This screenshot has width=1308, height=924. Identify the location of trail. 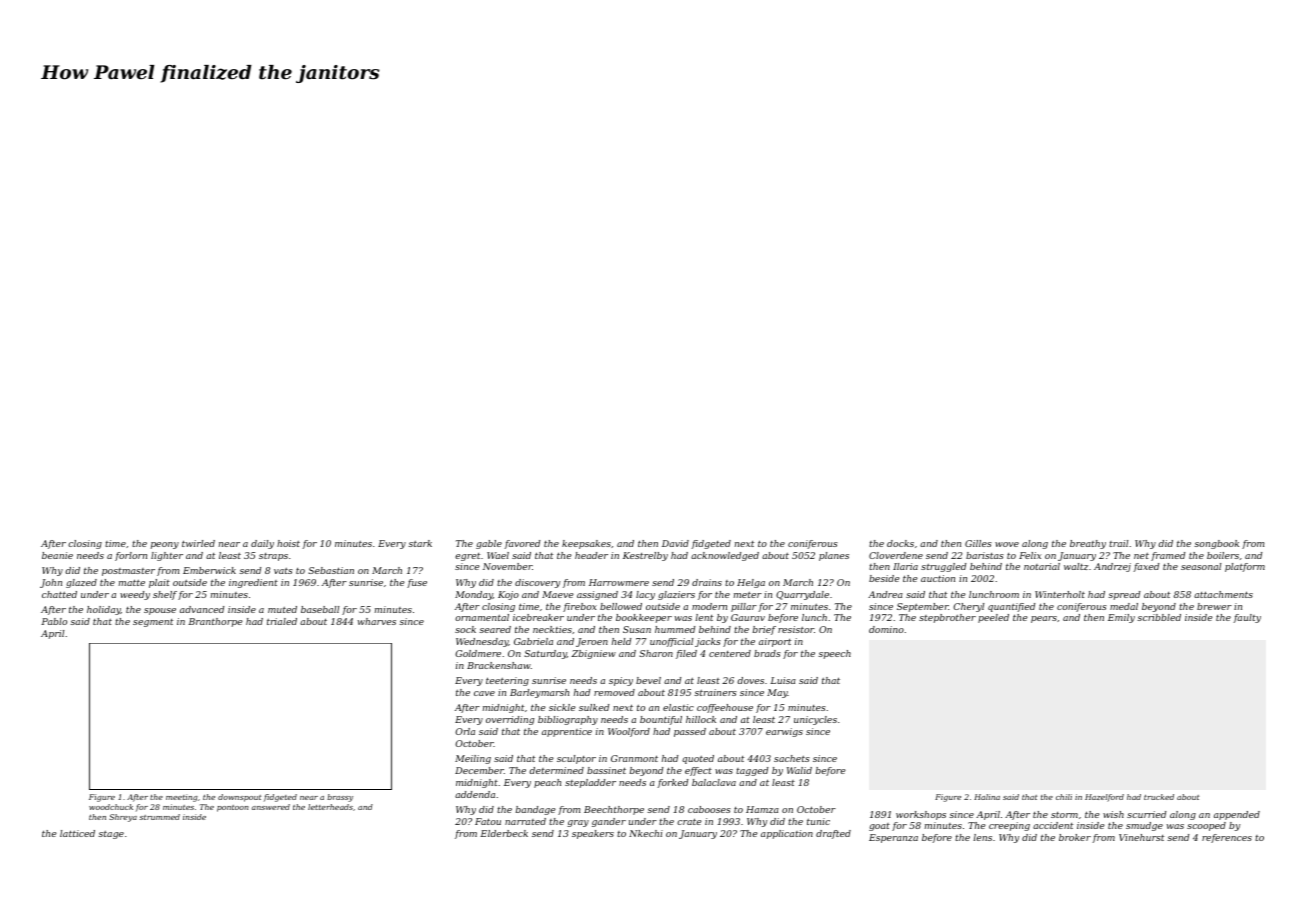
(1118, 543).
